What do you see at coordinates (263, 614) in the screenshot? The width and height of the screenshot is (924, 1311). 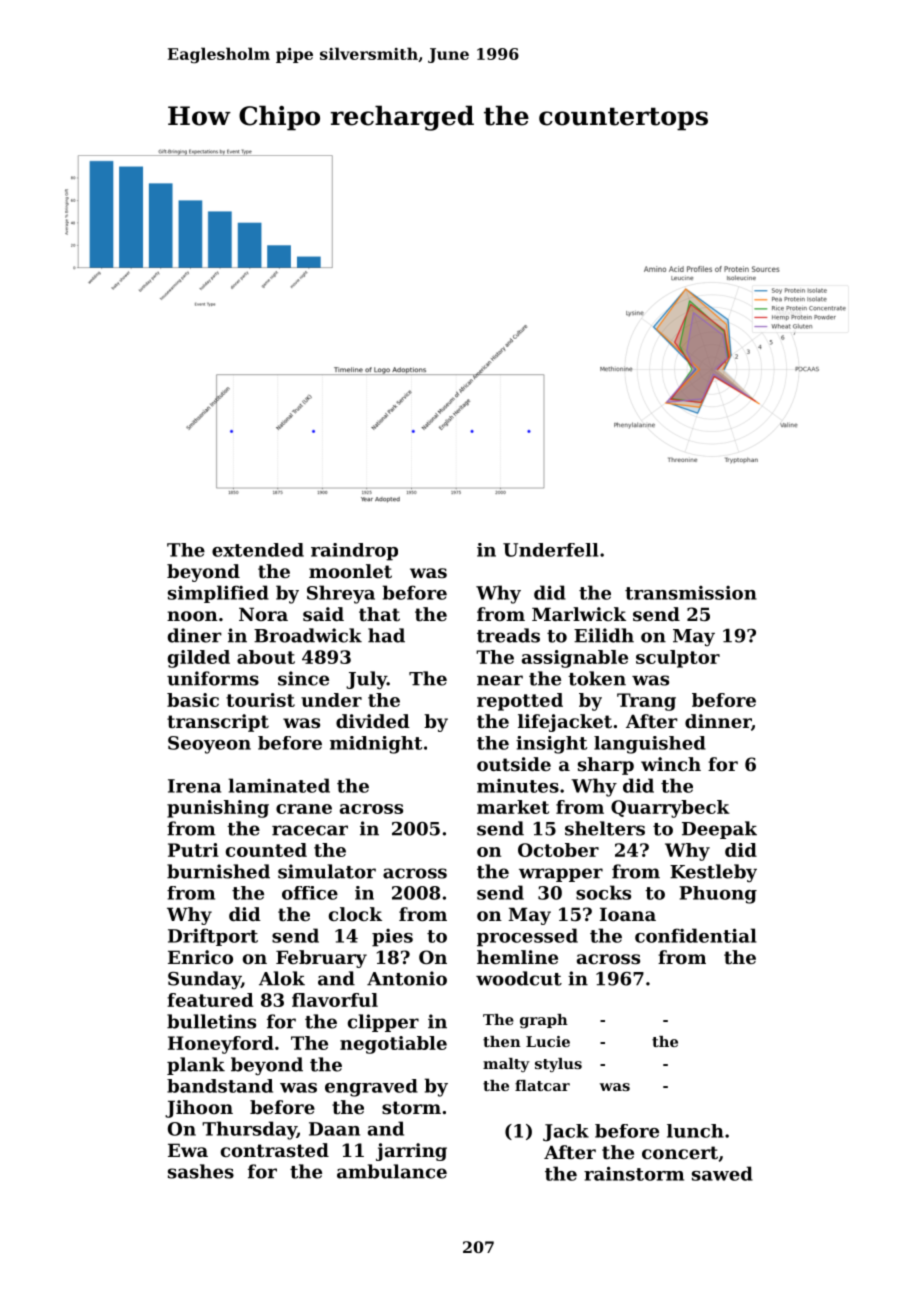 I see `Nora` at bounding box center [263, 614].
